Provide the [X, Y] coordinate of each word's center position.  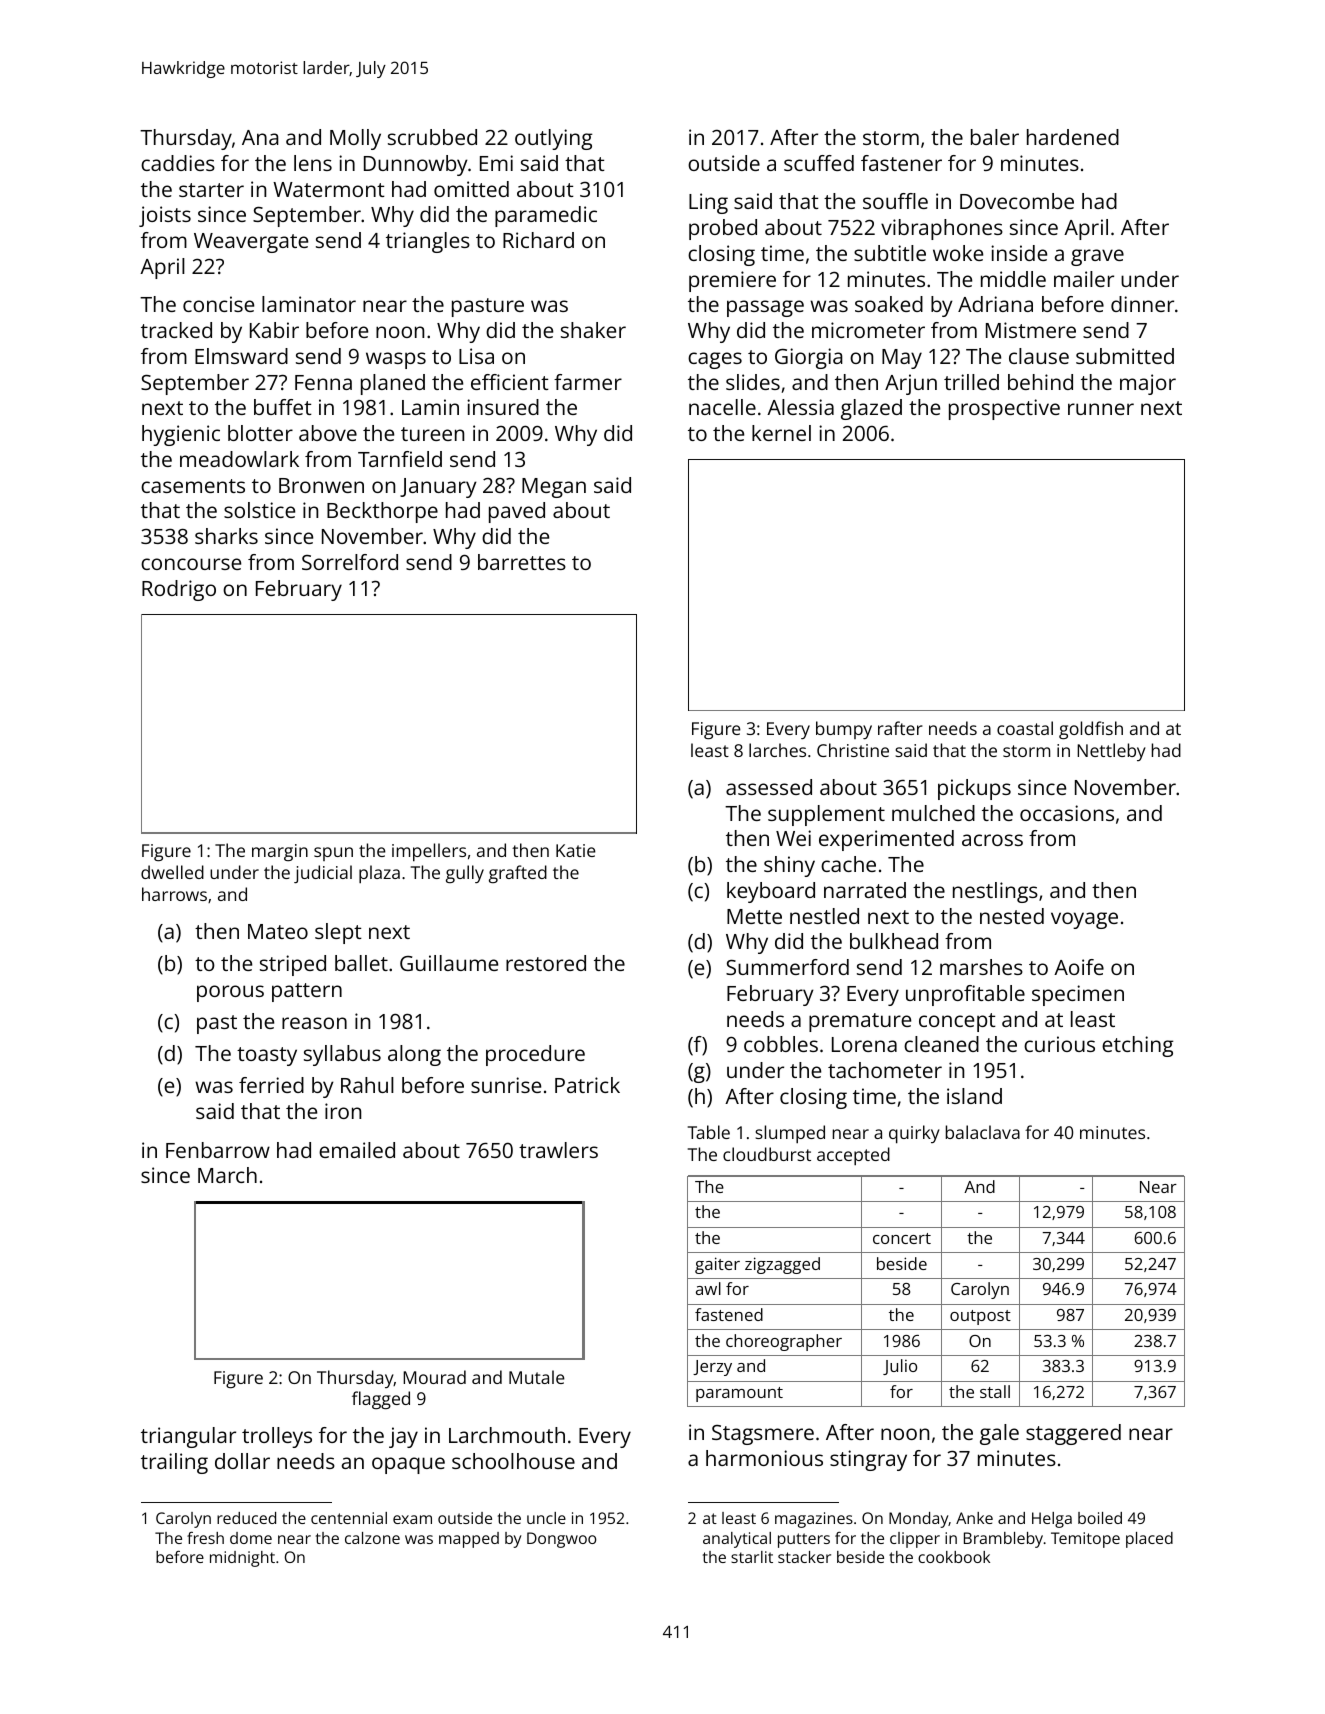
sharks [226, 536]
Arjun [911, 384]
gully [465, 874]
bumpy [844, 730]
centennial [349, 1518]
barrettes [522, 562]
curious [1059, 1044]
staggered [1073, 1434]
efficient [510, 382]
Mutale [537, 1377]
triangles [428, 242]
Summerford [787, 967]
